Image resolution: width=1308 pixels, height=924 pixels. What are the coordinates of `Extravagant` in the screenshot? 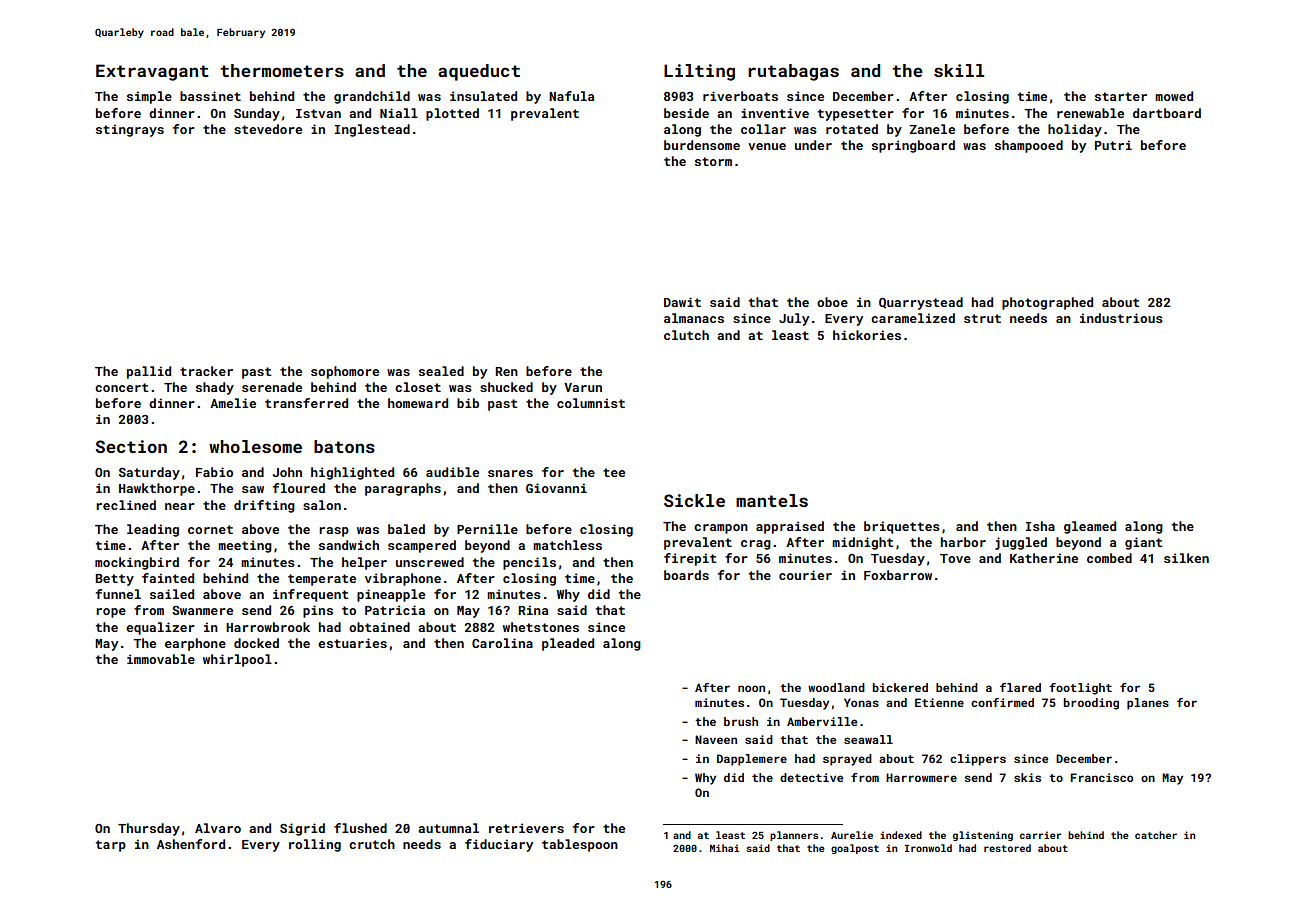 It's located at (152, 72).
